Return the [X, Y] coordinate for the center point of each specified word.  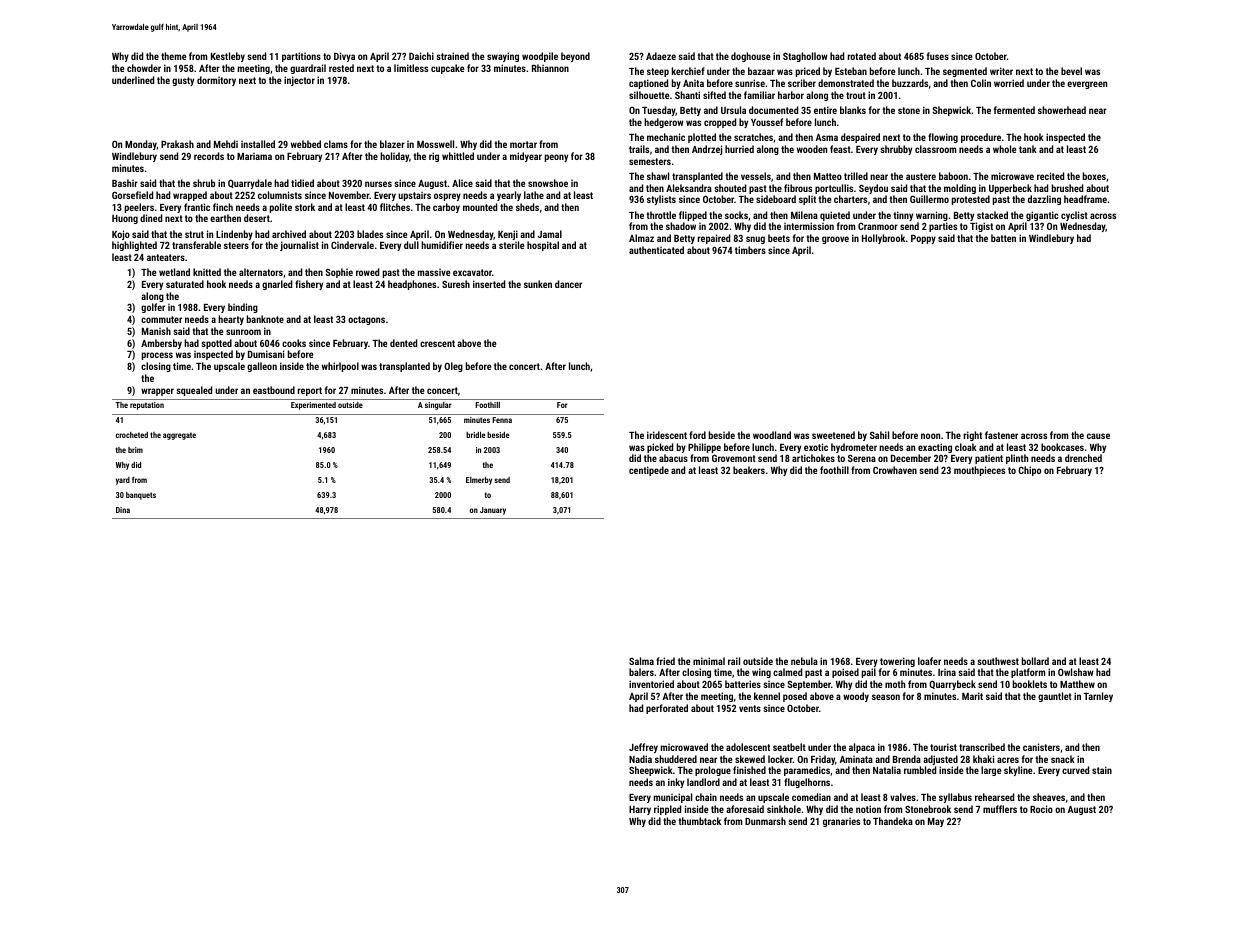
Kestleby [228, 57]
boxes [1094, 176]
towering [897, 662]
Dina [123, 510]
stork [305, 207]
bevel [1071, 71]
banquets [141, 496]
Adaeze [661, 56]
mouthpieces [979, 471]
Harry [640, 810]
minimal [709, 661]
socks [736, 215]
